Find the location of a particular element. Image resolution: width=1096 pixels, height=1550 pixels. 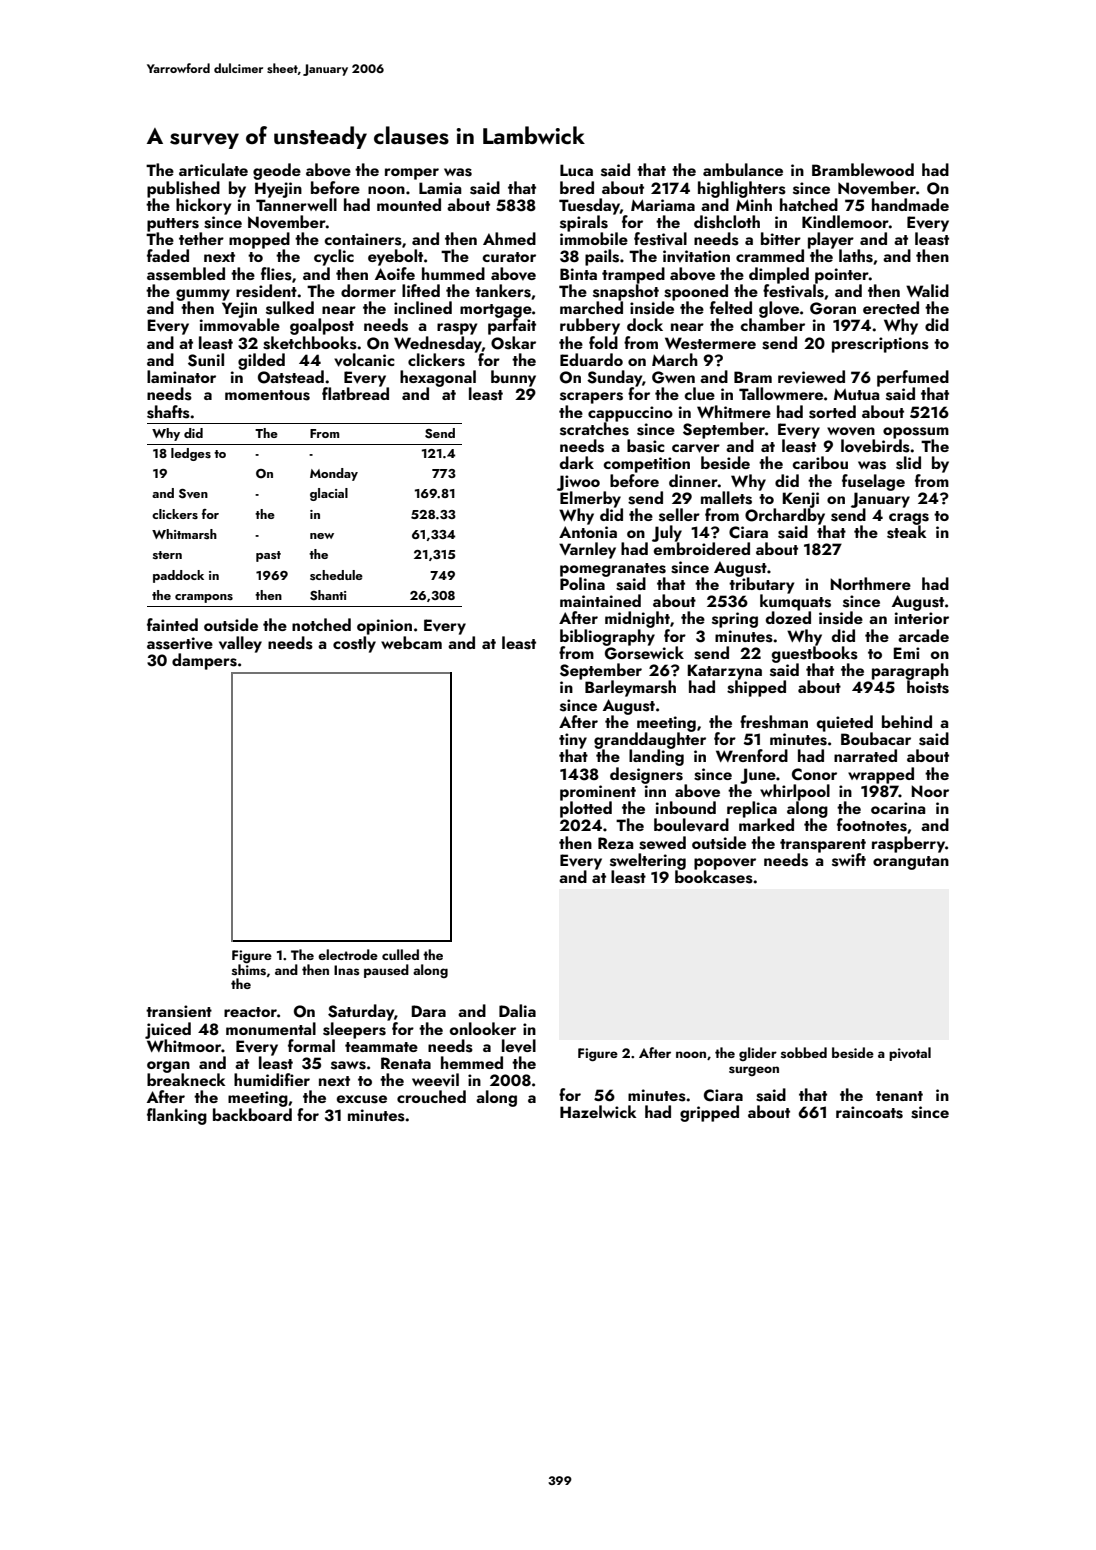

culled is located at coordinates (400, 954).
